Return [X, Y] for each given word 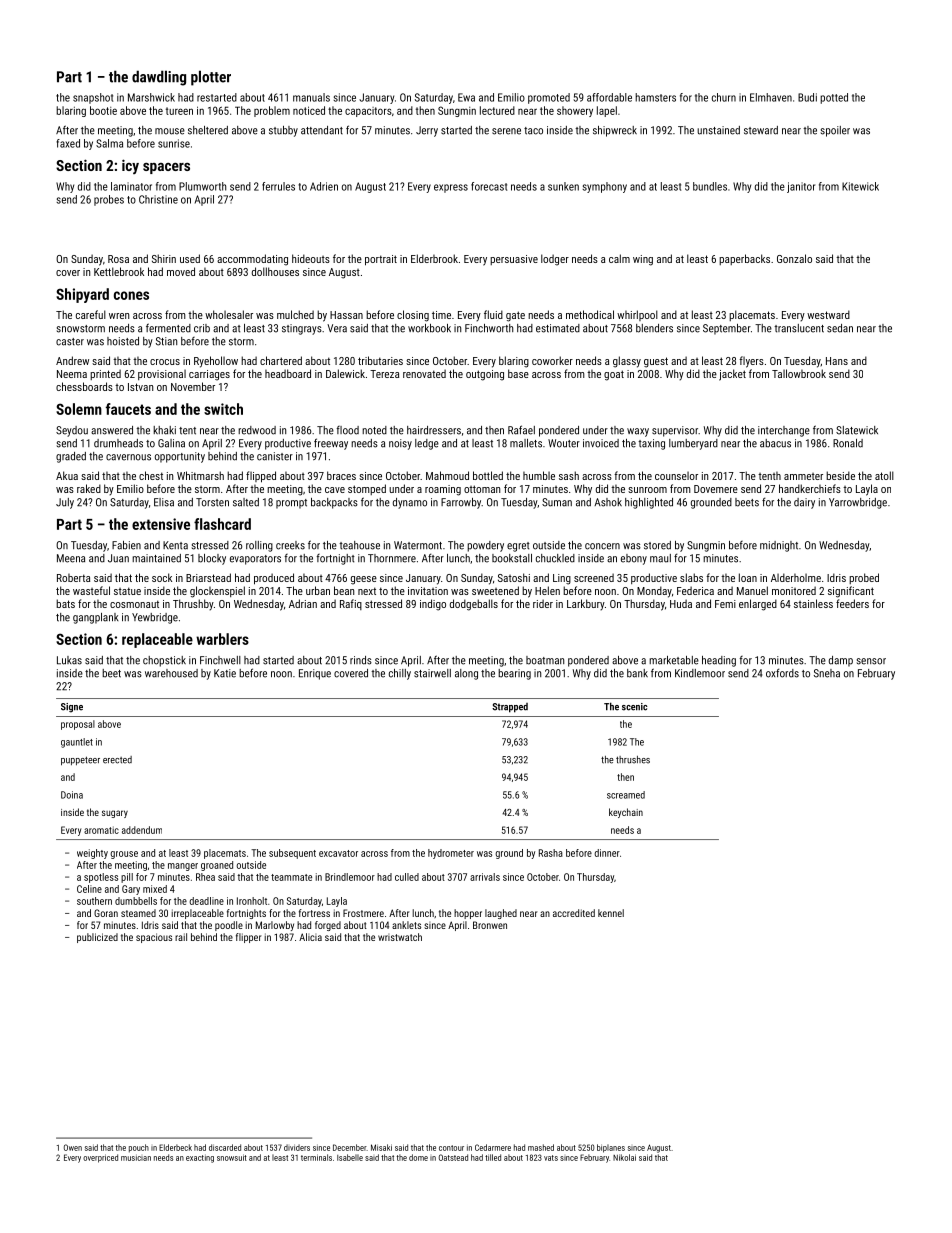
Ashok [608, 502]
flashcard [222, 524]
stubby [283, 131]
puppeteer [80, 761]
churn [724, 97]
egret [518, 547]
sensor [871, 661]
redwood [257, 430]
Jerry [427, 131]
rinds [361, 660]
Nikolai [624, 1157]
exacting [200, 1159]
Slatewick [857, 430]
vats [551, 1158]
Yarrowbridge [858, 503]
